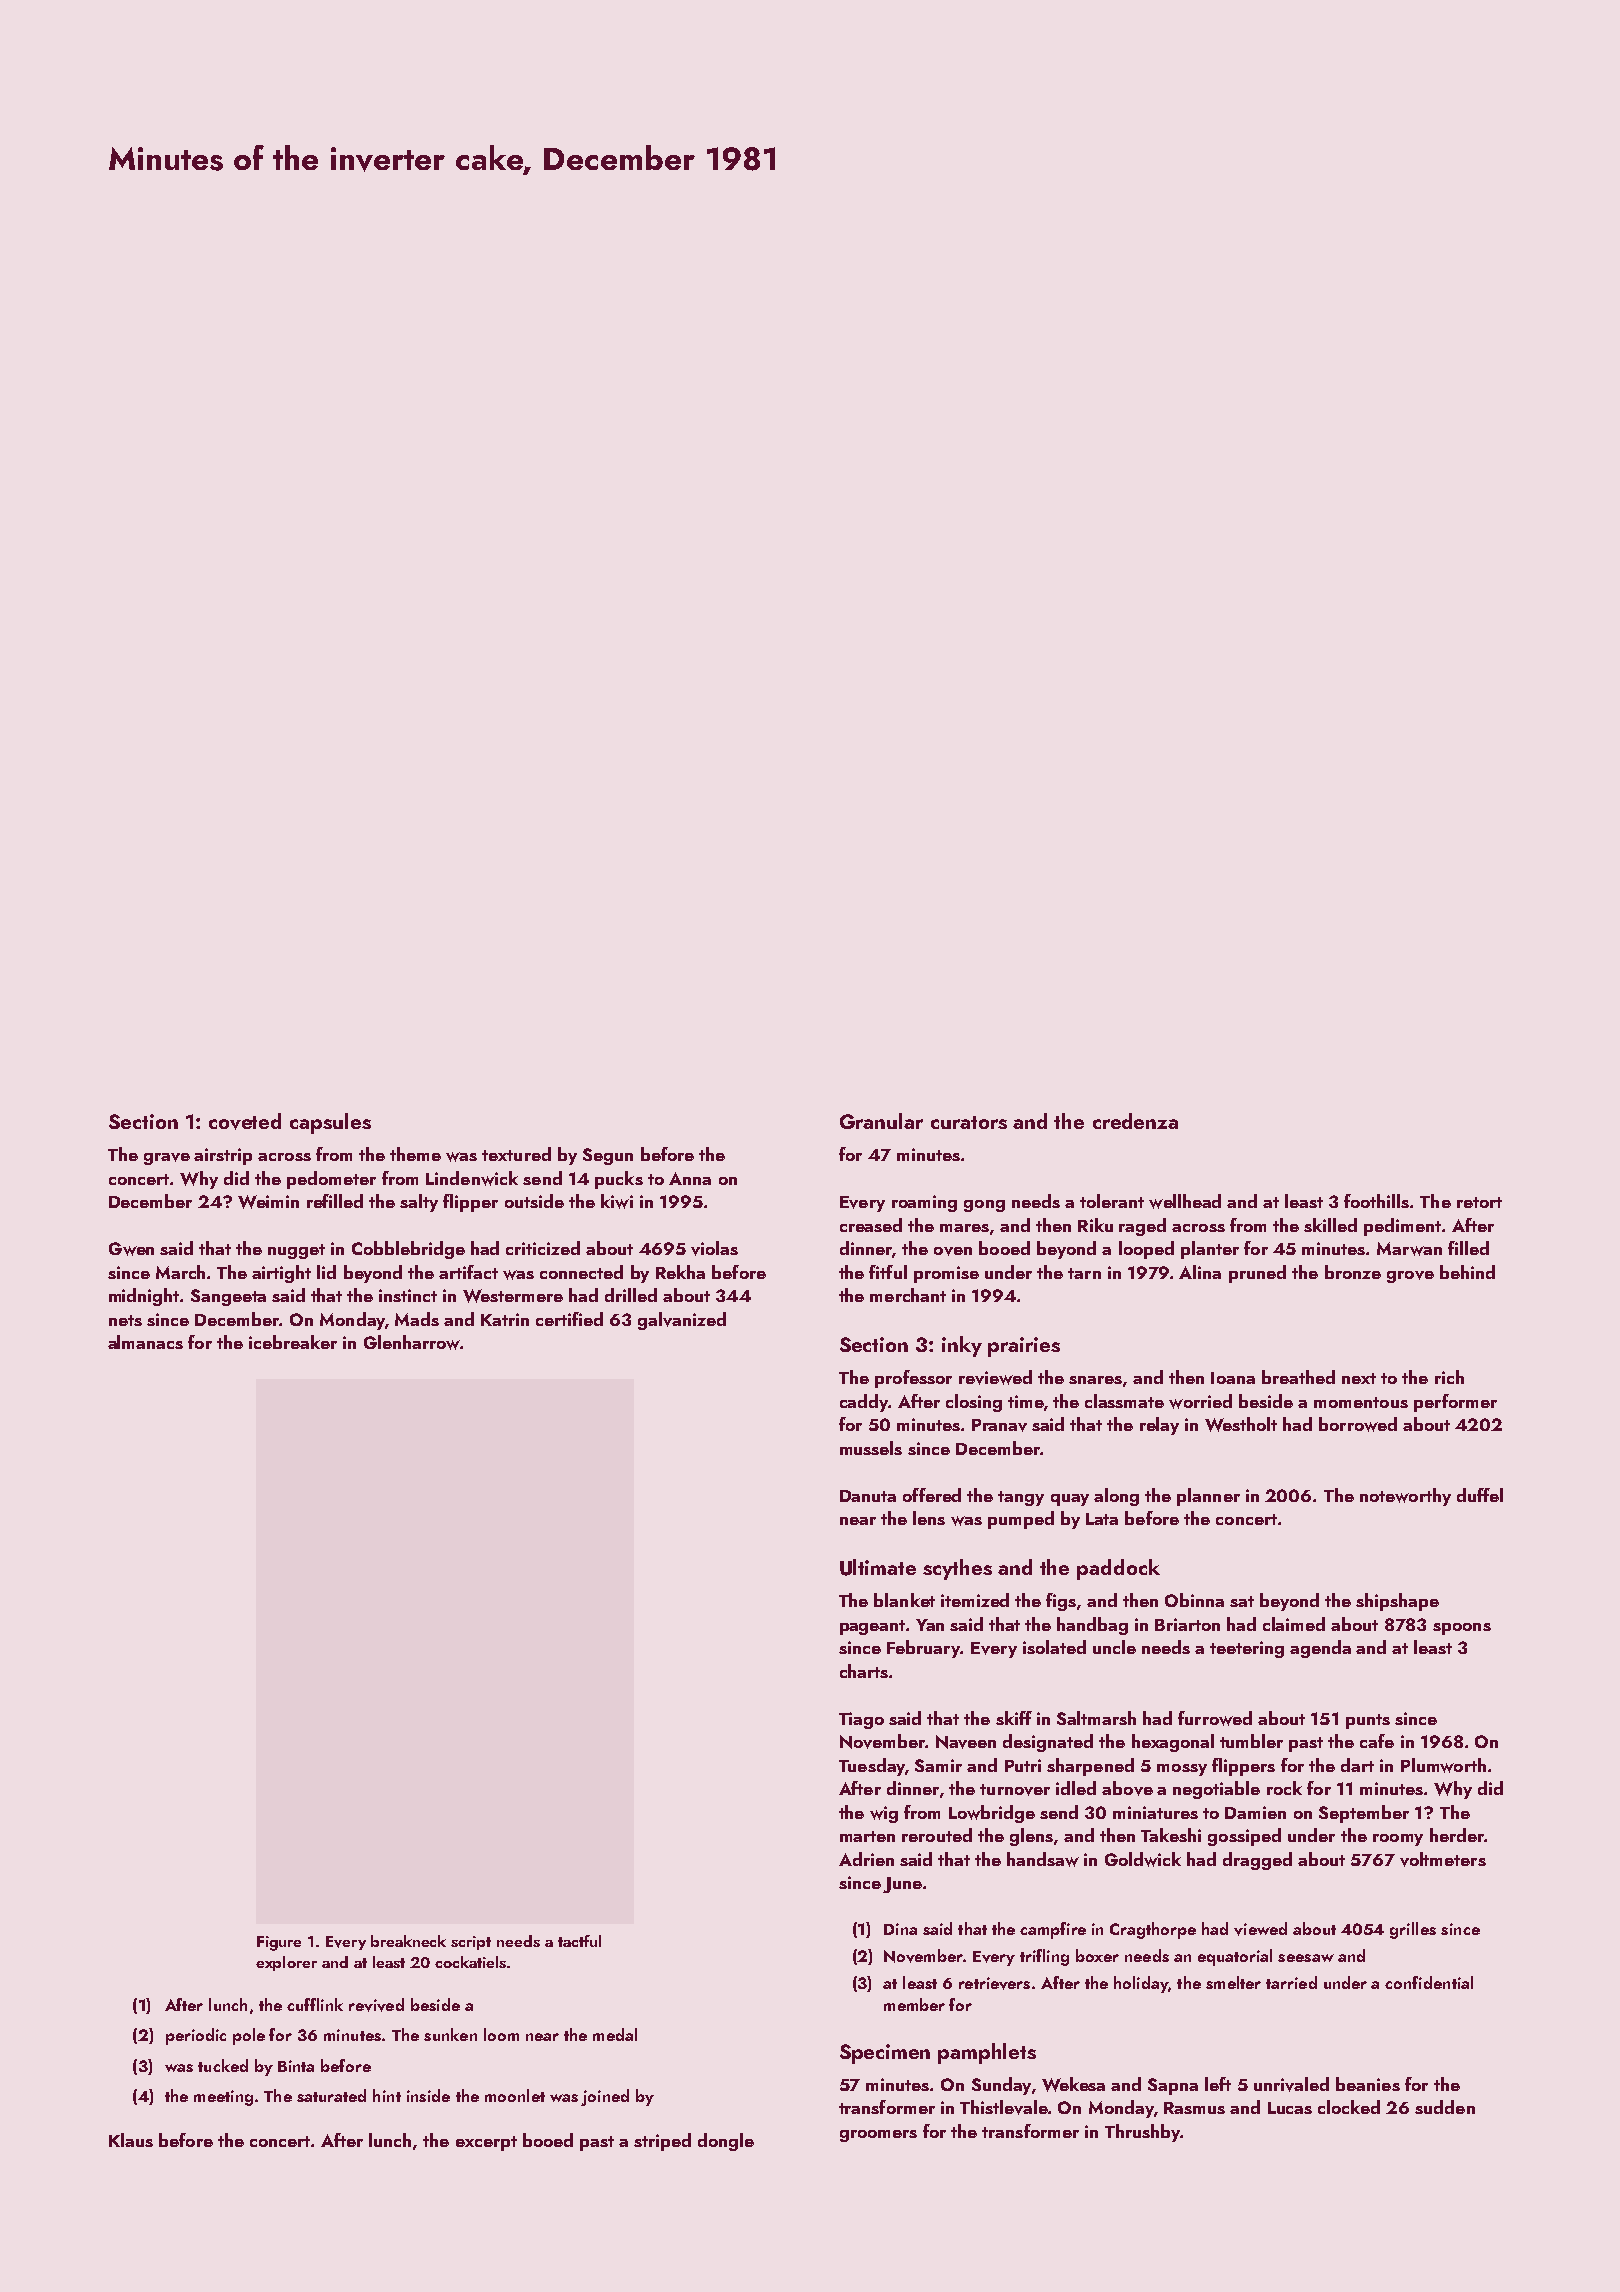 The image size is (1620, 2292). Describe the element at coordinates (501, 2034) in the image. I see `loom` at that location.
